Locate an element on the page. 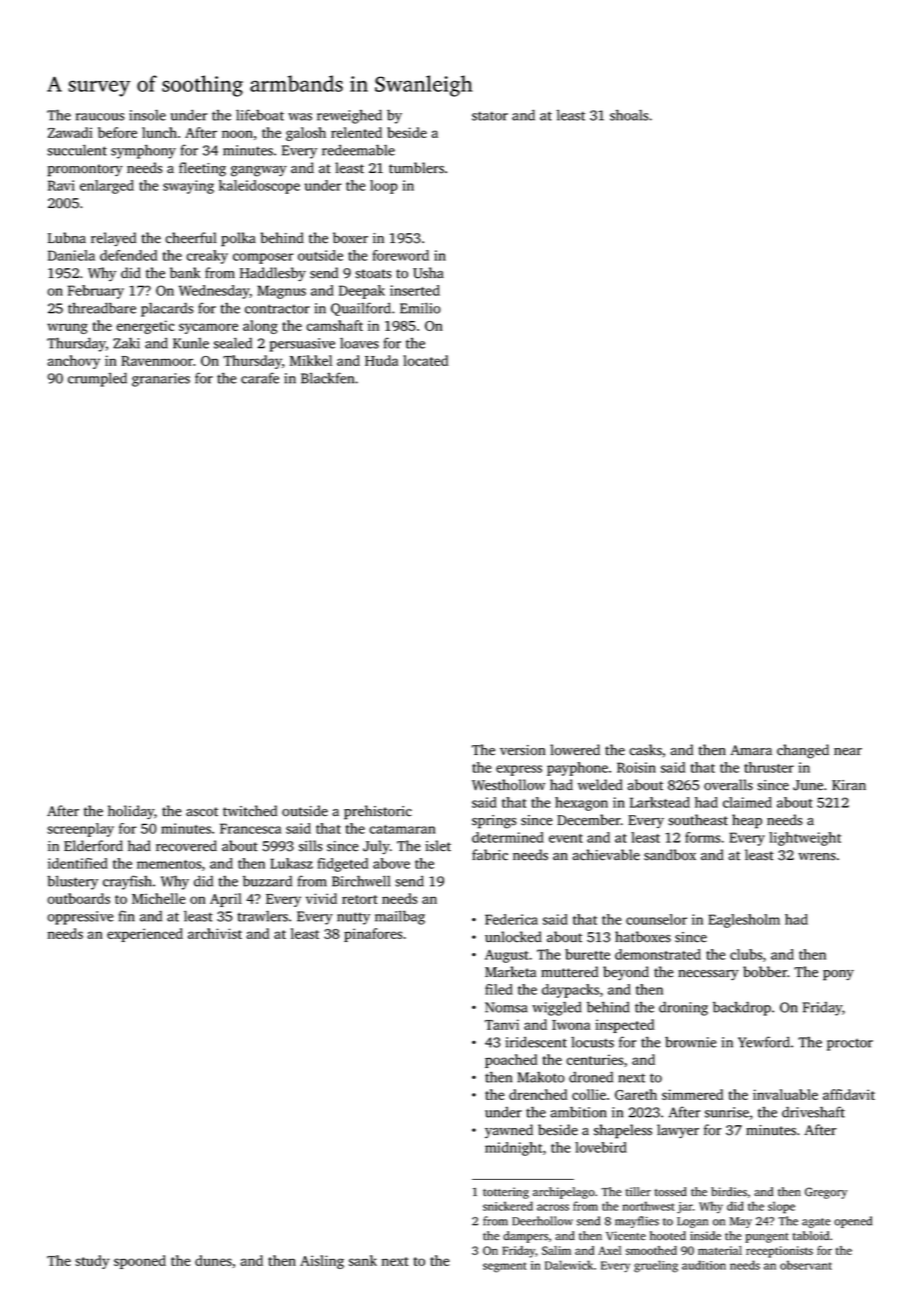 The height and width of the page is (1308, 924). granaries is located at coordinates (161, 380).
